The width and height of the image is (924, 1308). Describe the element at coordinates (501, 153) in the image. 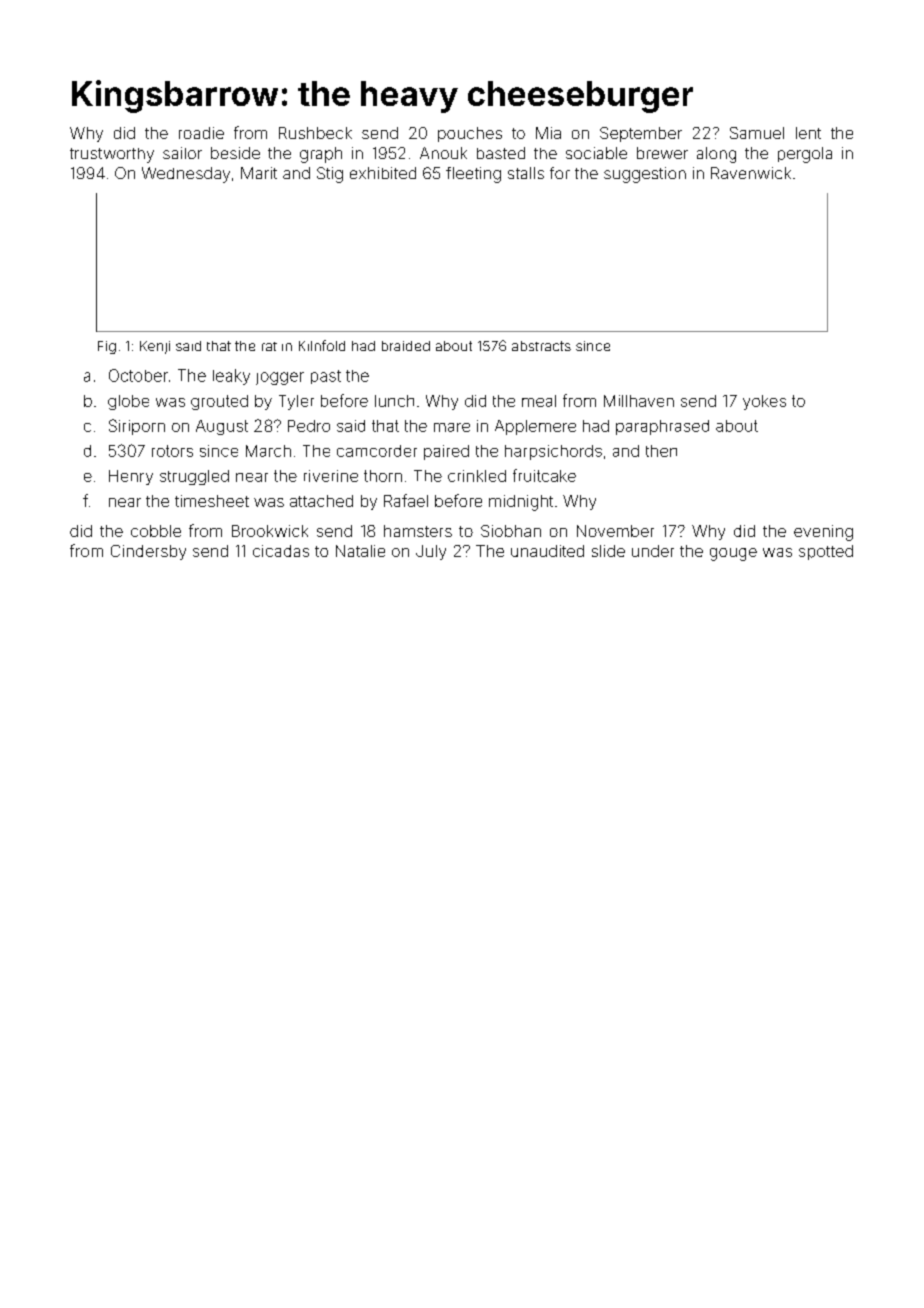

I see `basted` at that location.
